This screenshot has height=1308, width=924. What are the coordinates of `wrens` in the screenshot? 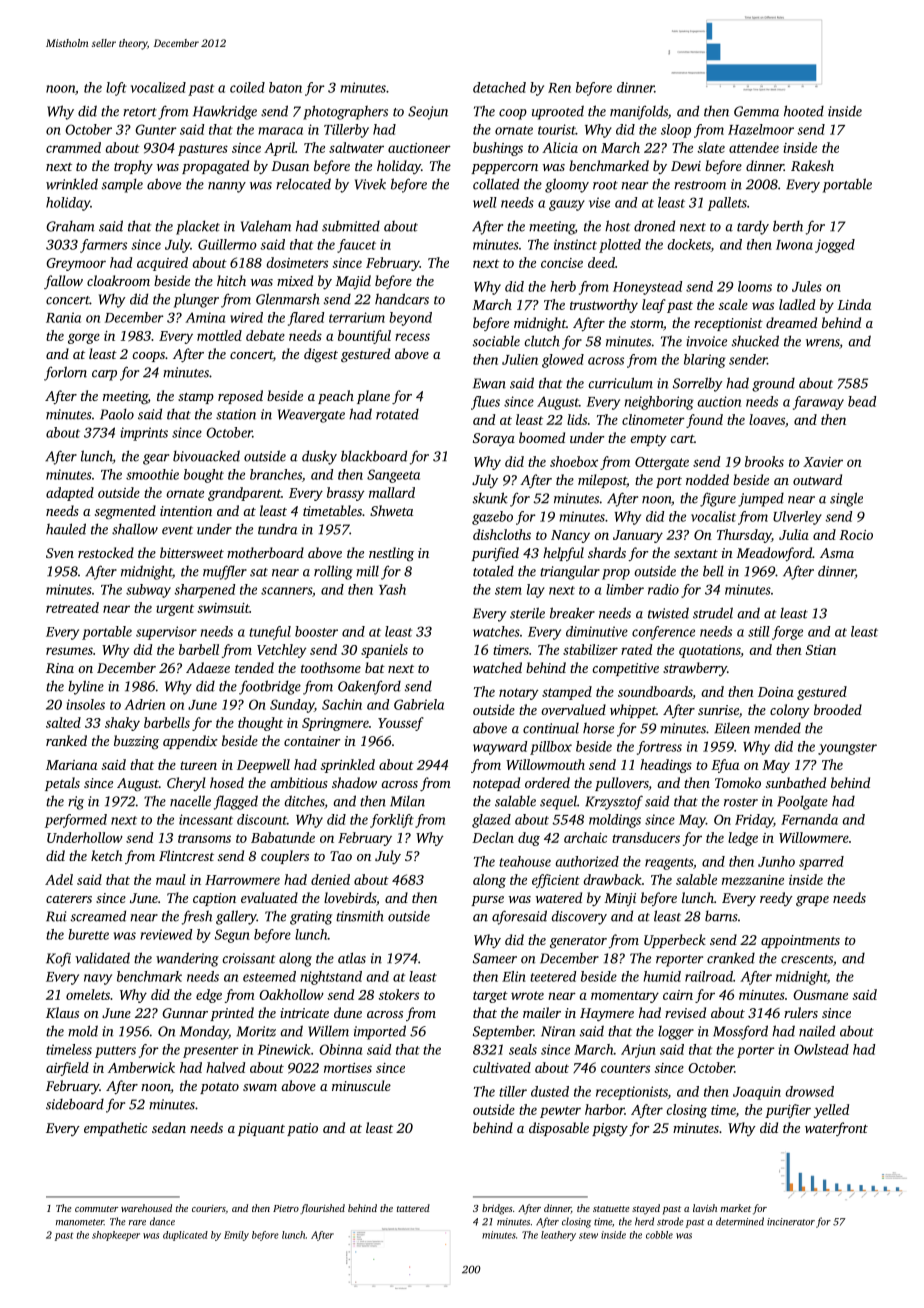 It's located at (823, 344).
